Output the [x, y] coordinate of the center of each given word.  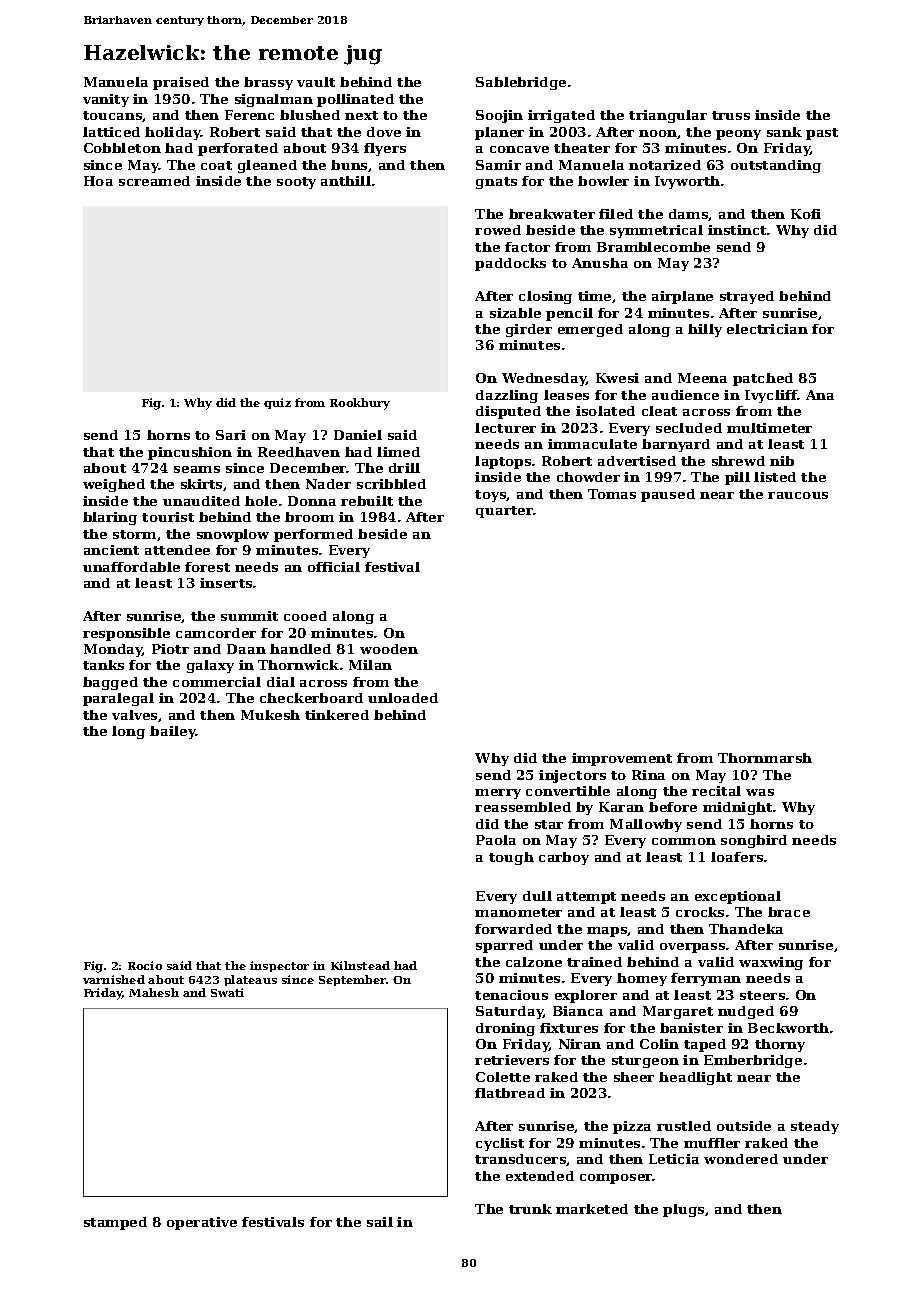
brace [789, 912]
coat [216, 165]
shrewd [738, 461]
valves [134, 715]
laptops [503, 462]
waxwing [771, 963]
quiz [277, 403]
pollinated [355, 100]
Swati [227, 992]
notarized [665, 165]
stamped [115, 1223]
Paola [496, 840]
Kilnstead [360, 965]
